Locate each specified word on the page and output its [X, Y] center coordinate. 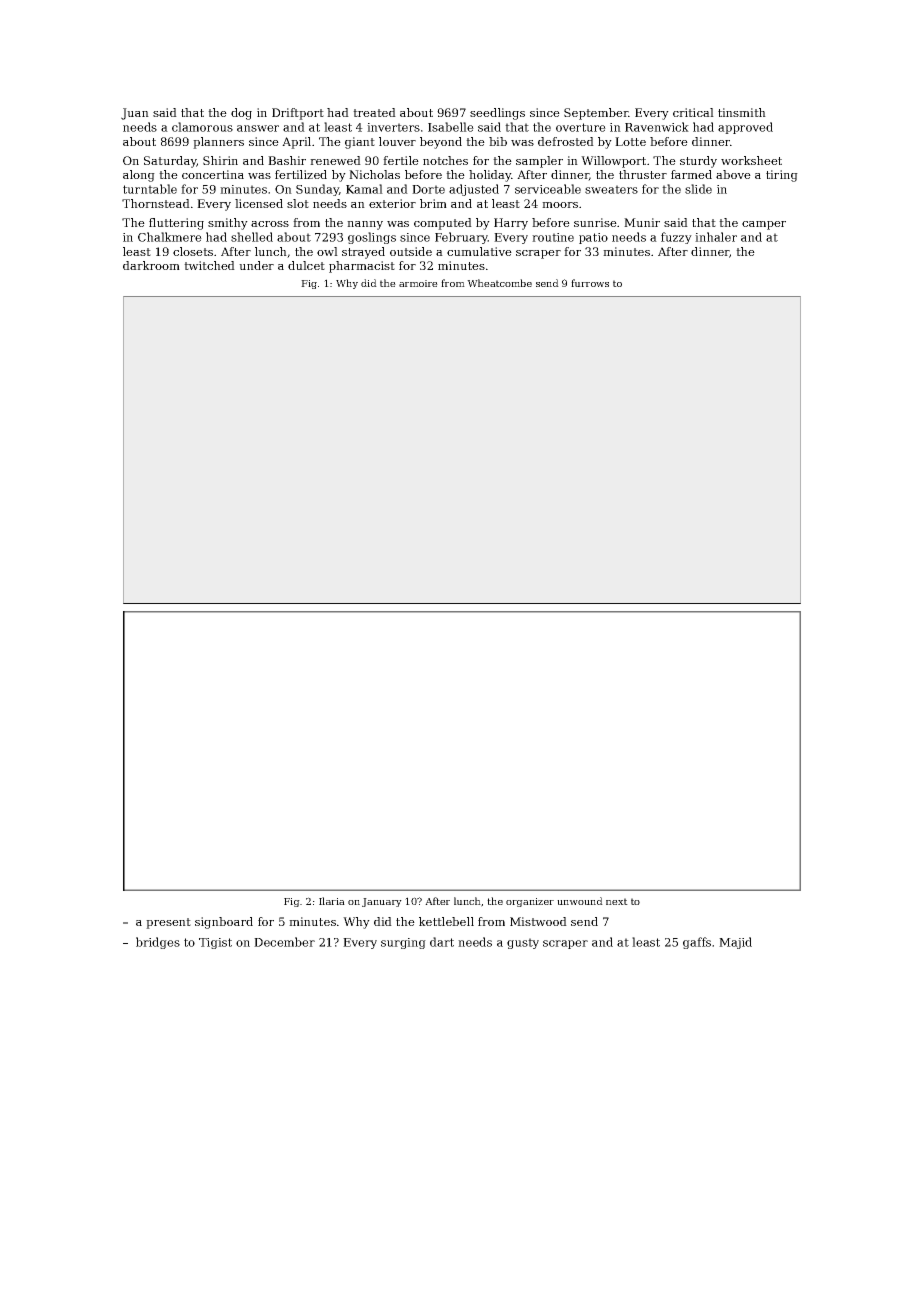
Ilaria [332, 901]
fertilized [301, 174]
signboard [224, 923]
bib [498, 141]
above [733, 174]
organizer [530, 902]
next [617, 901]
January [382, 902]
